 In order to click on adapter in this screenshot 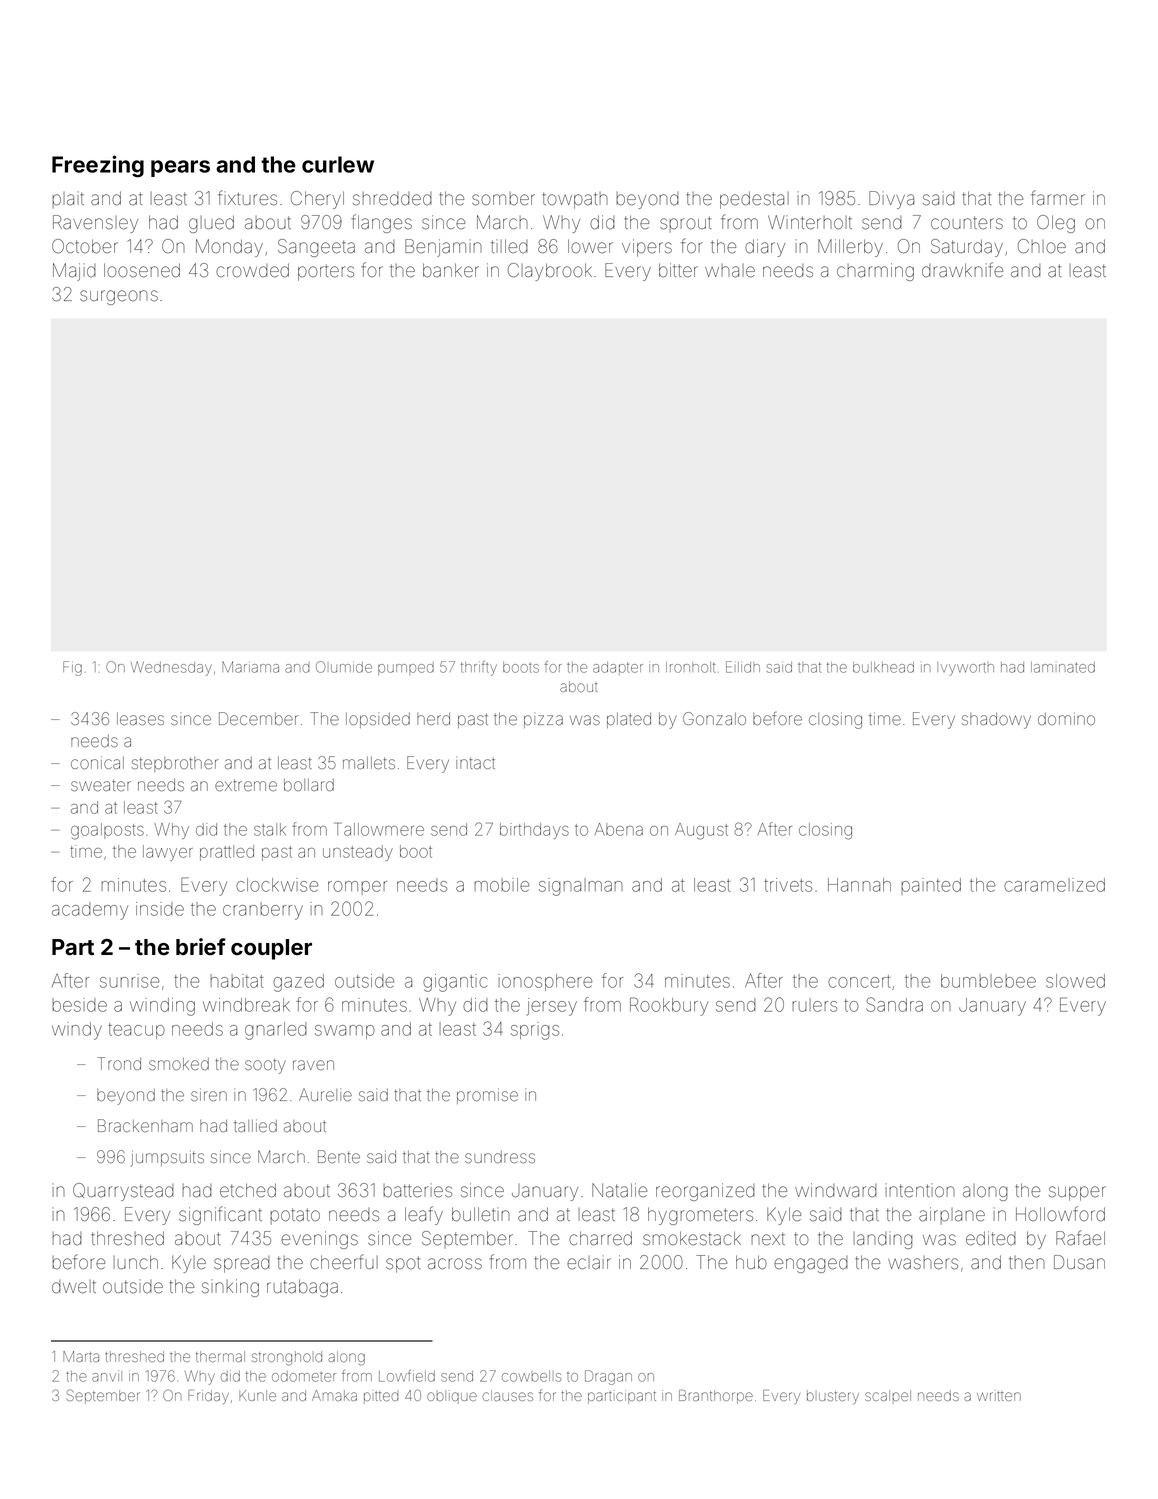, I will do `click(618, 668)`.
